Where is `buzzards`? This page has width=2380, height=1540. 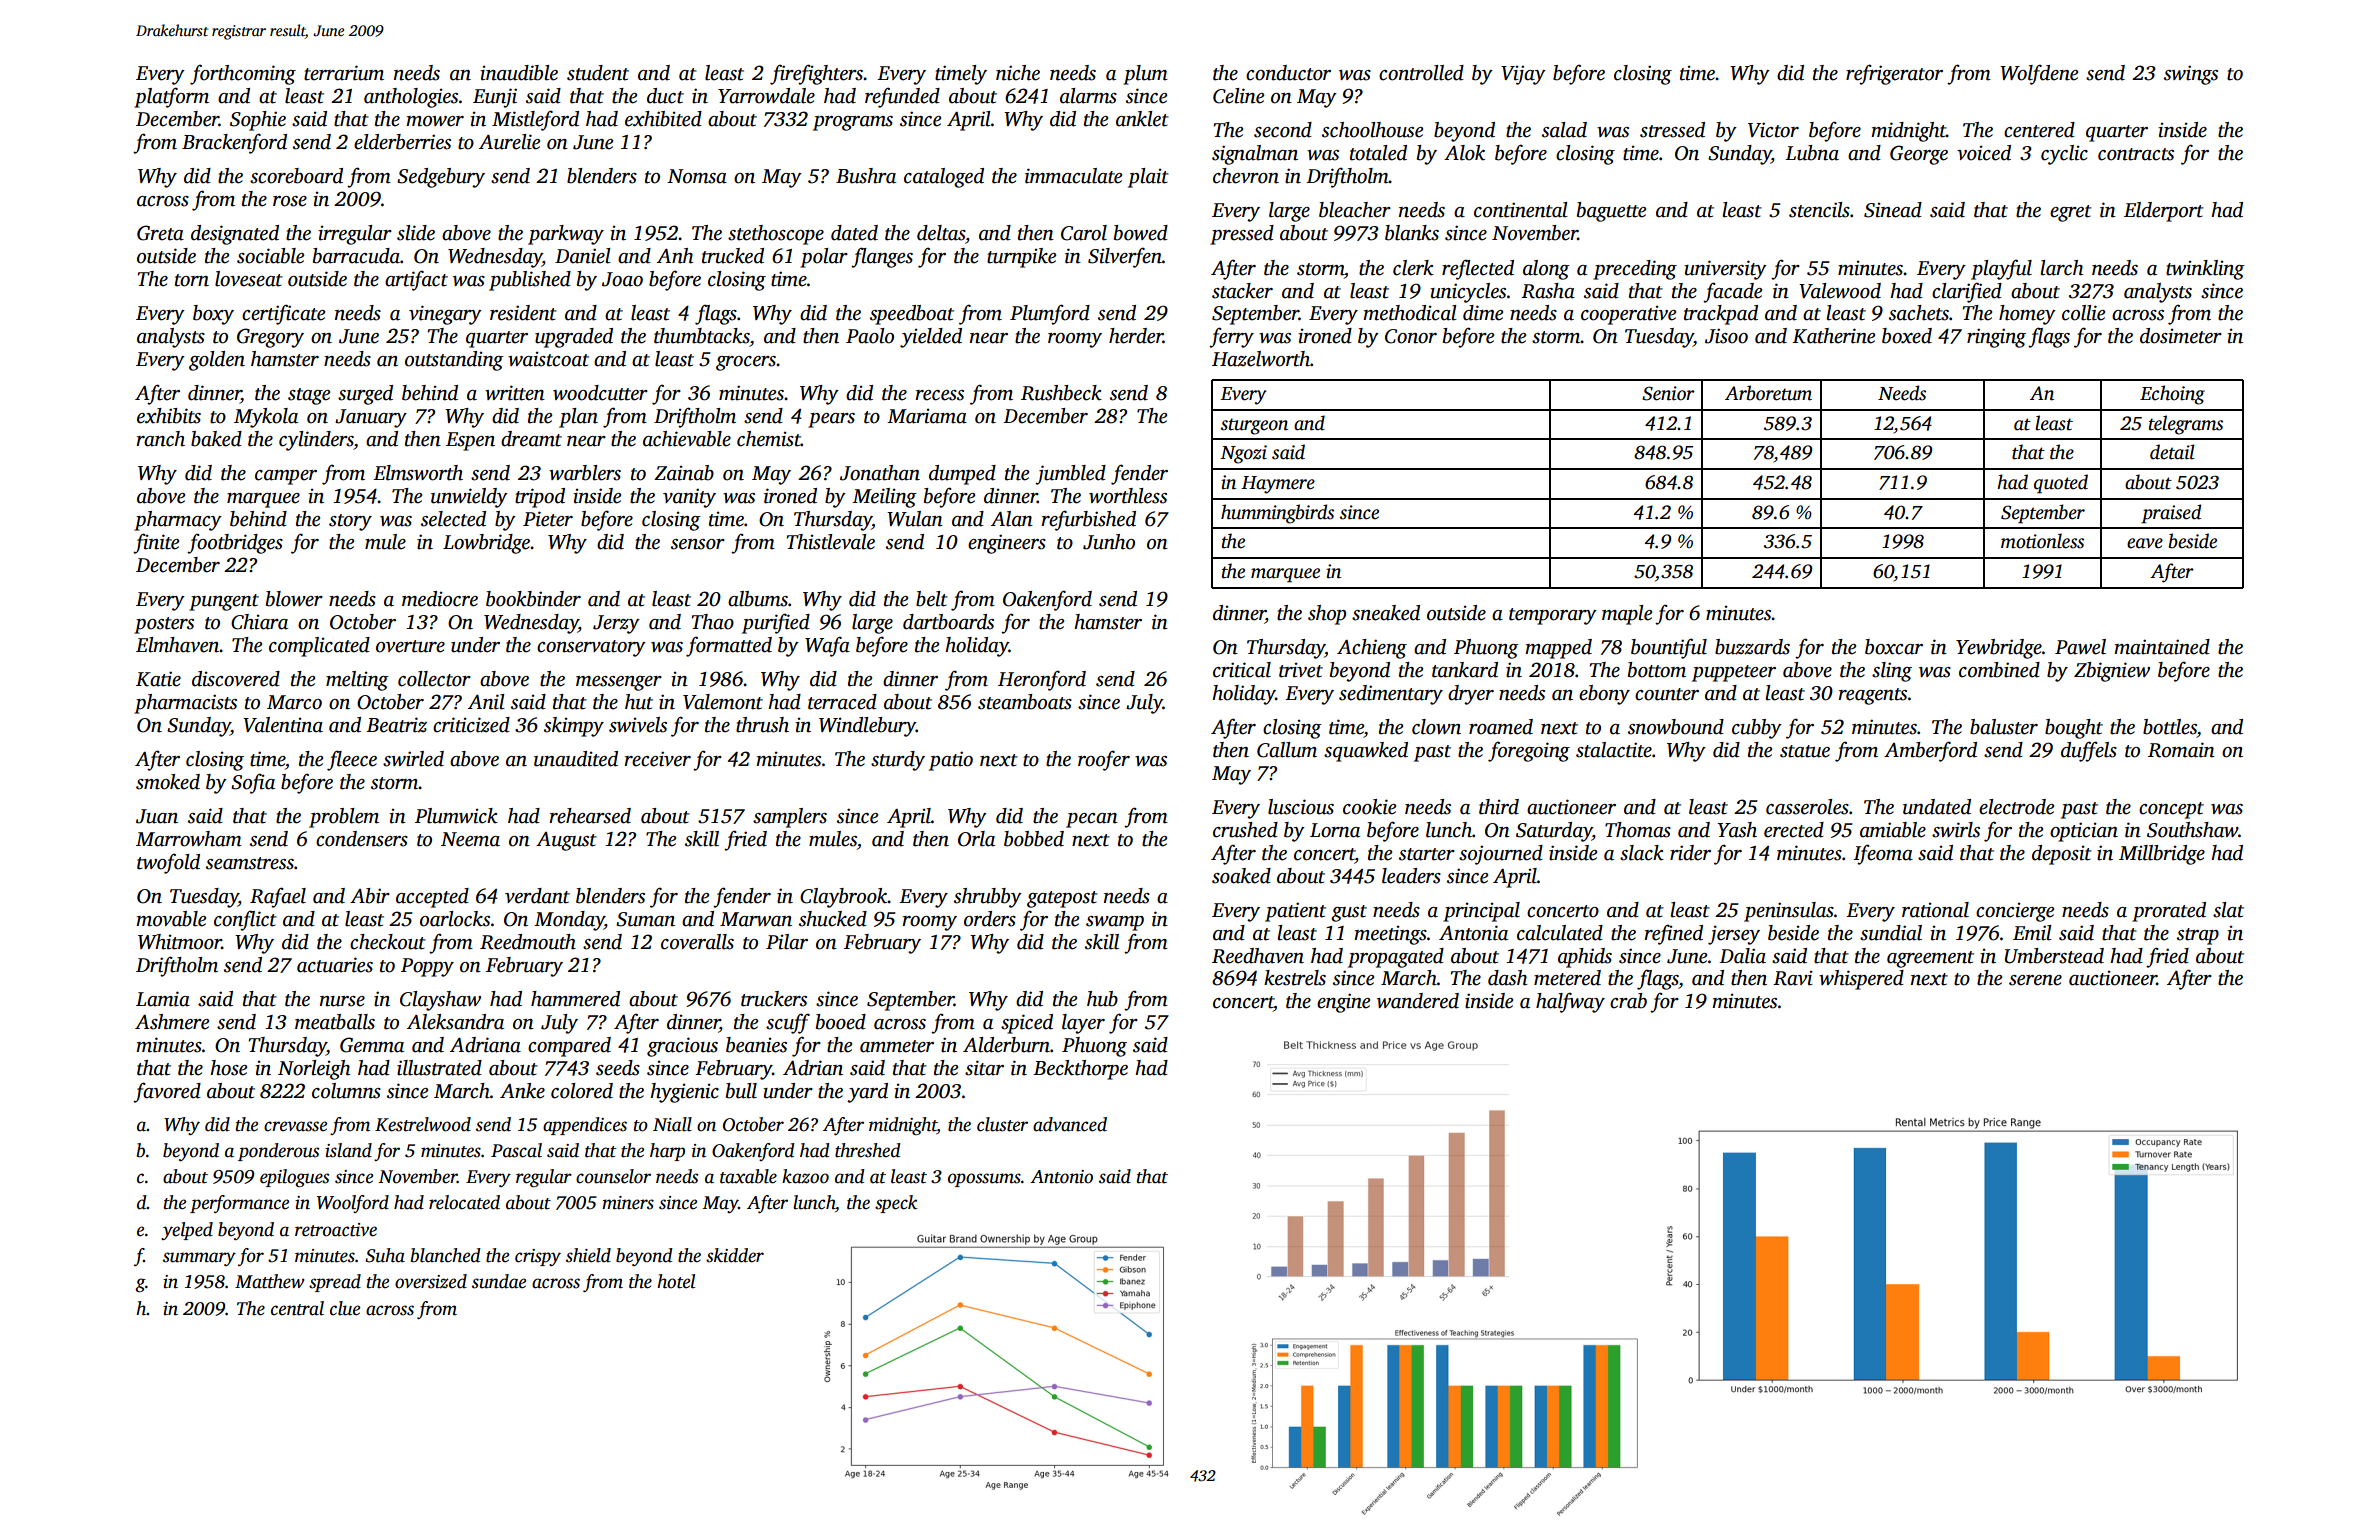
buzzards is located at coordinates (1752, 647).
